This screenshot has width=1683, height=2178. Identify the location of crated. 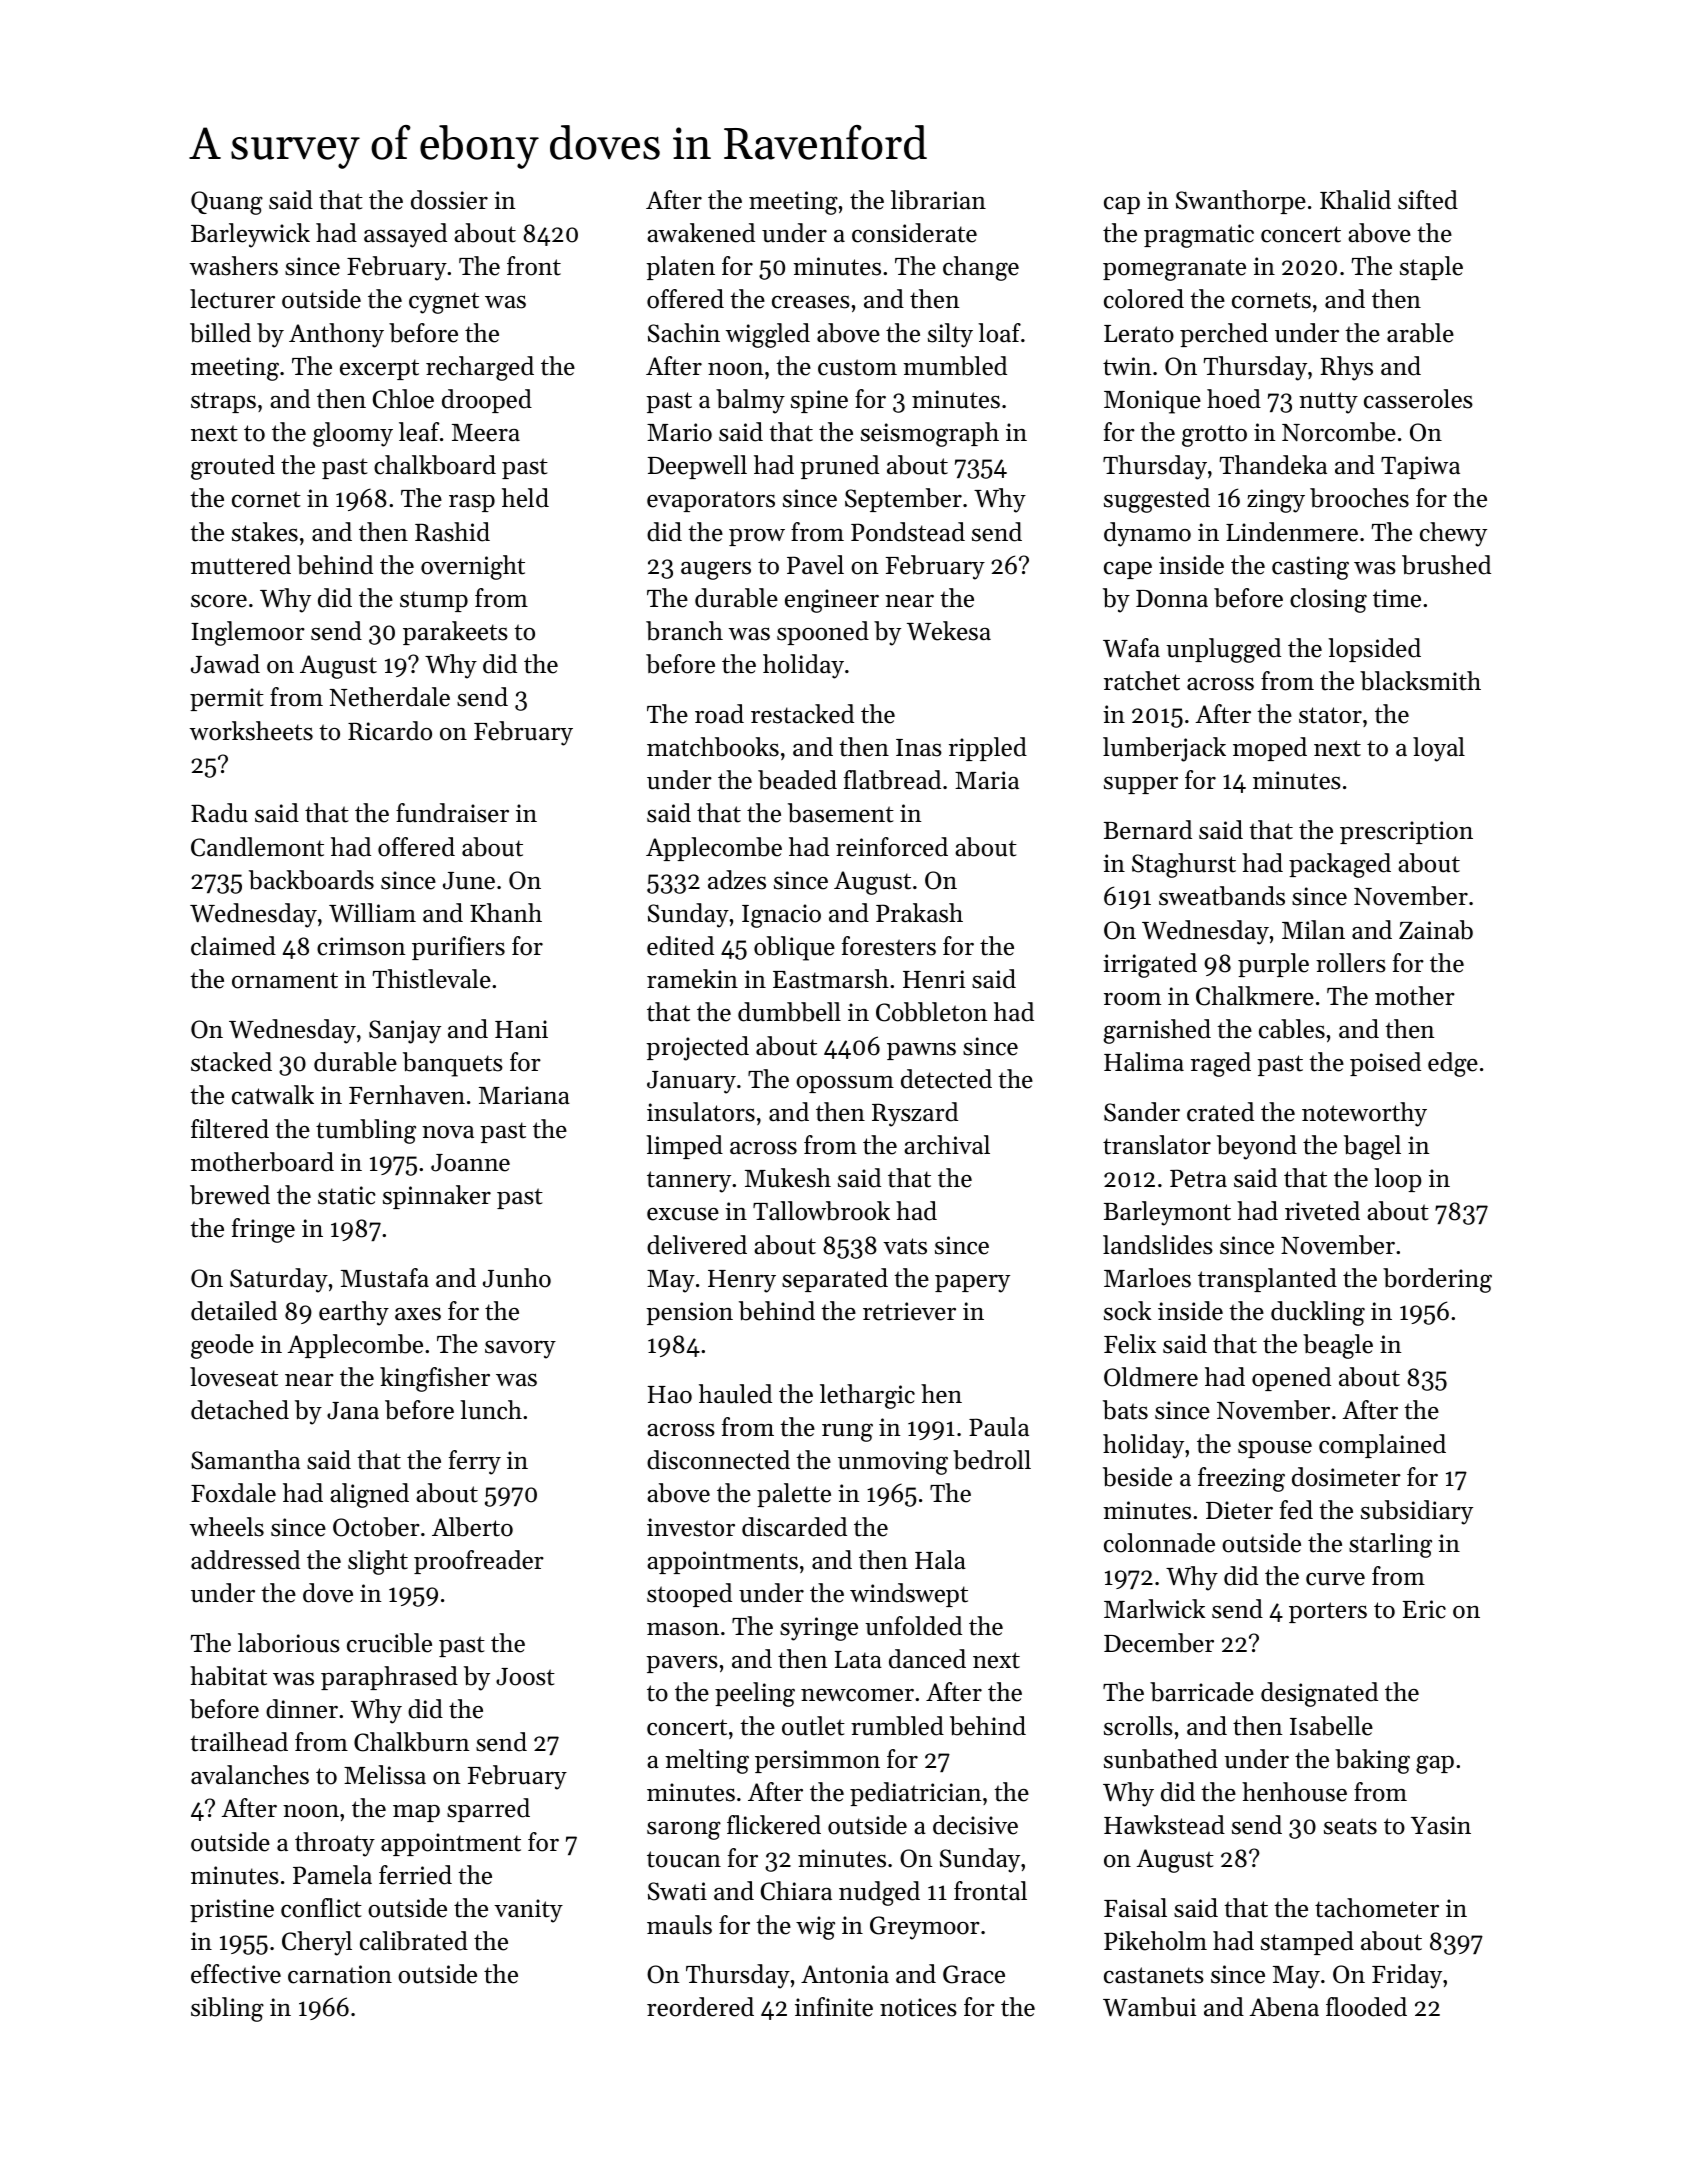
(1220, 1112).
